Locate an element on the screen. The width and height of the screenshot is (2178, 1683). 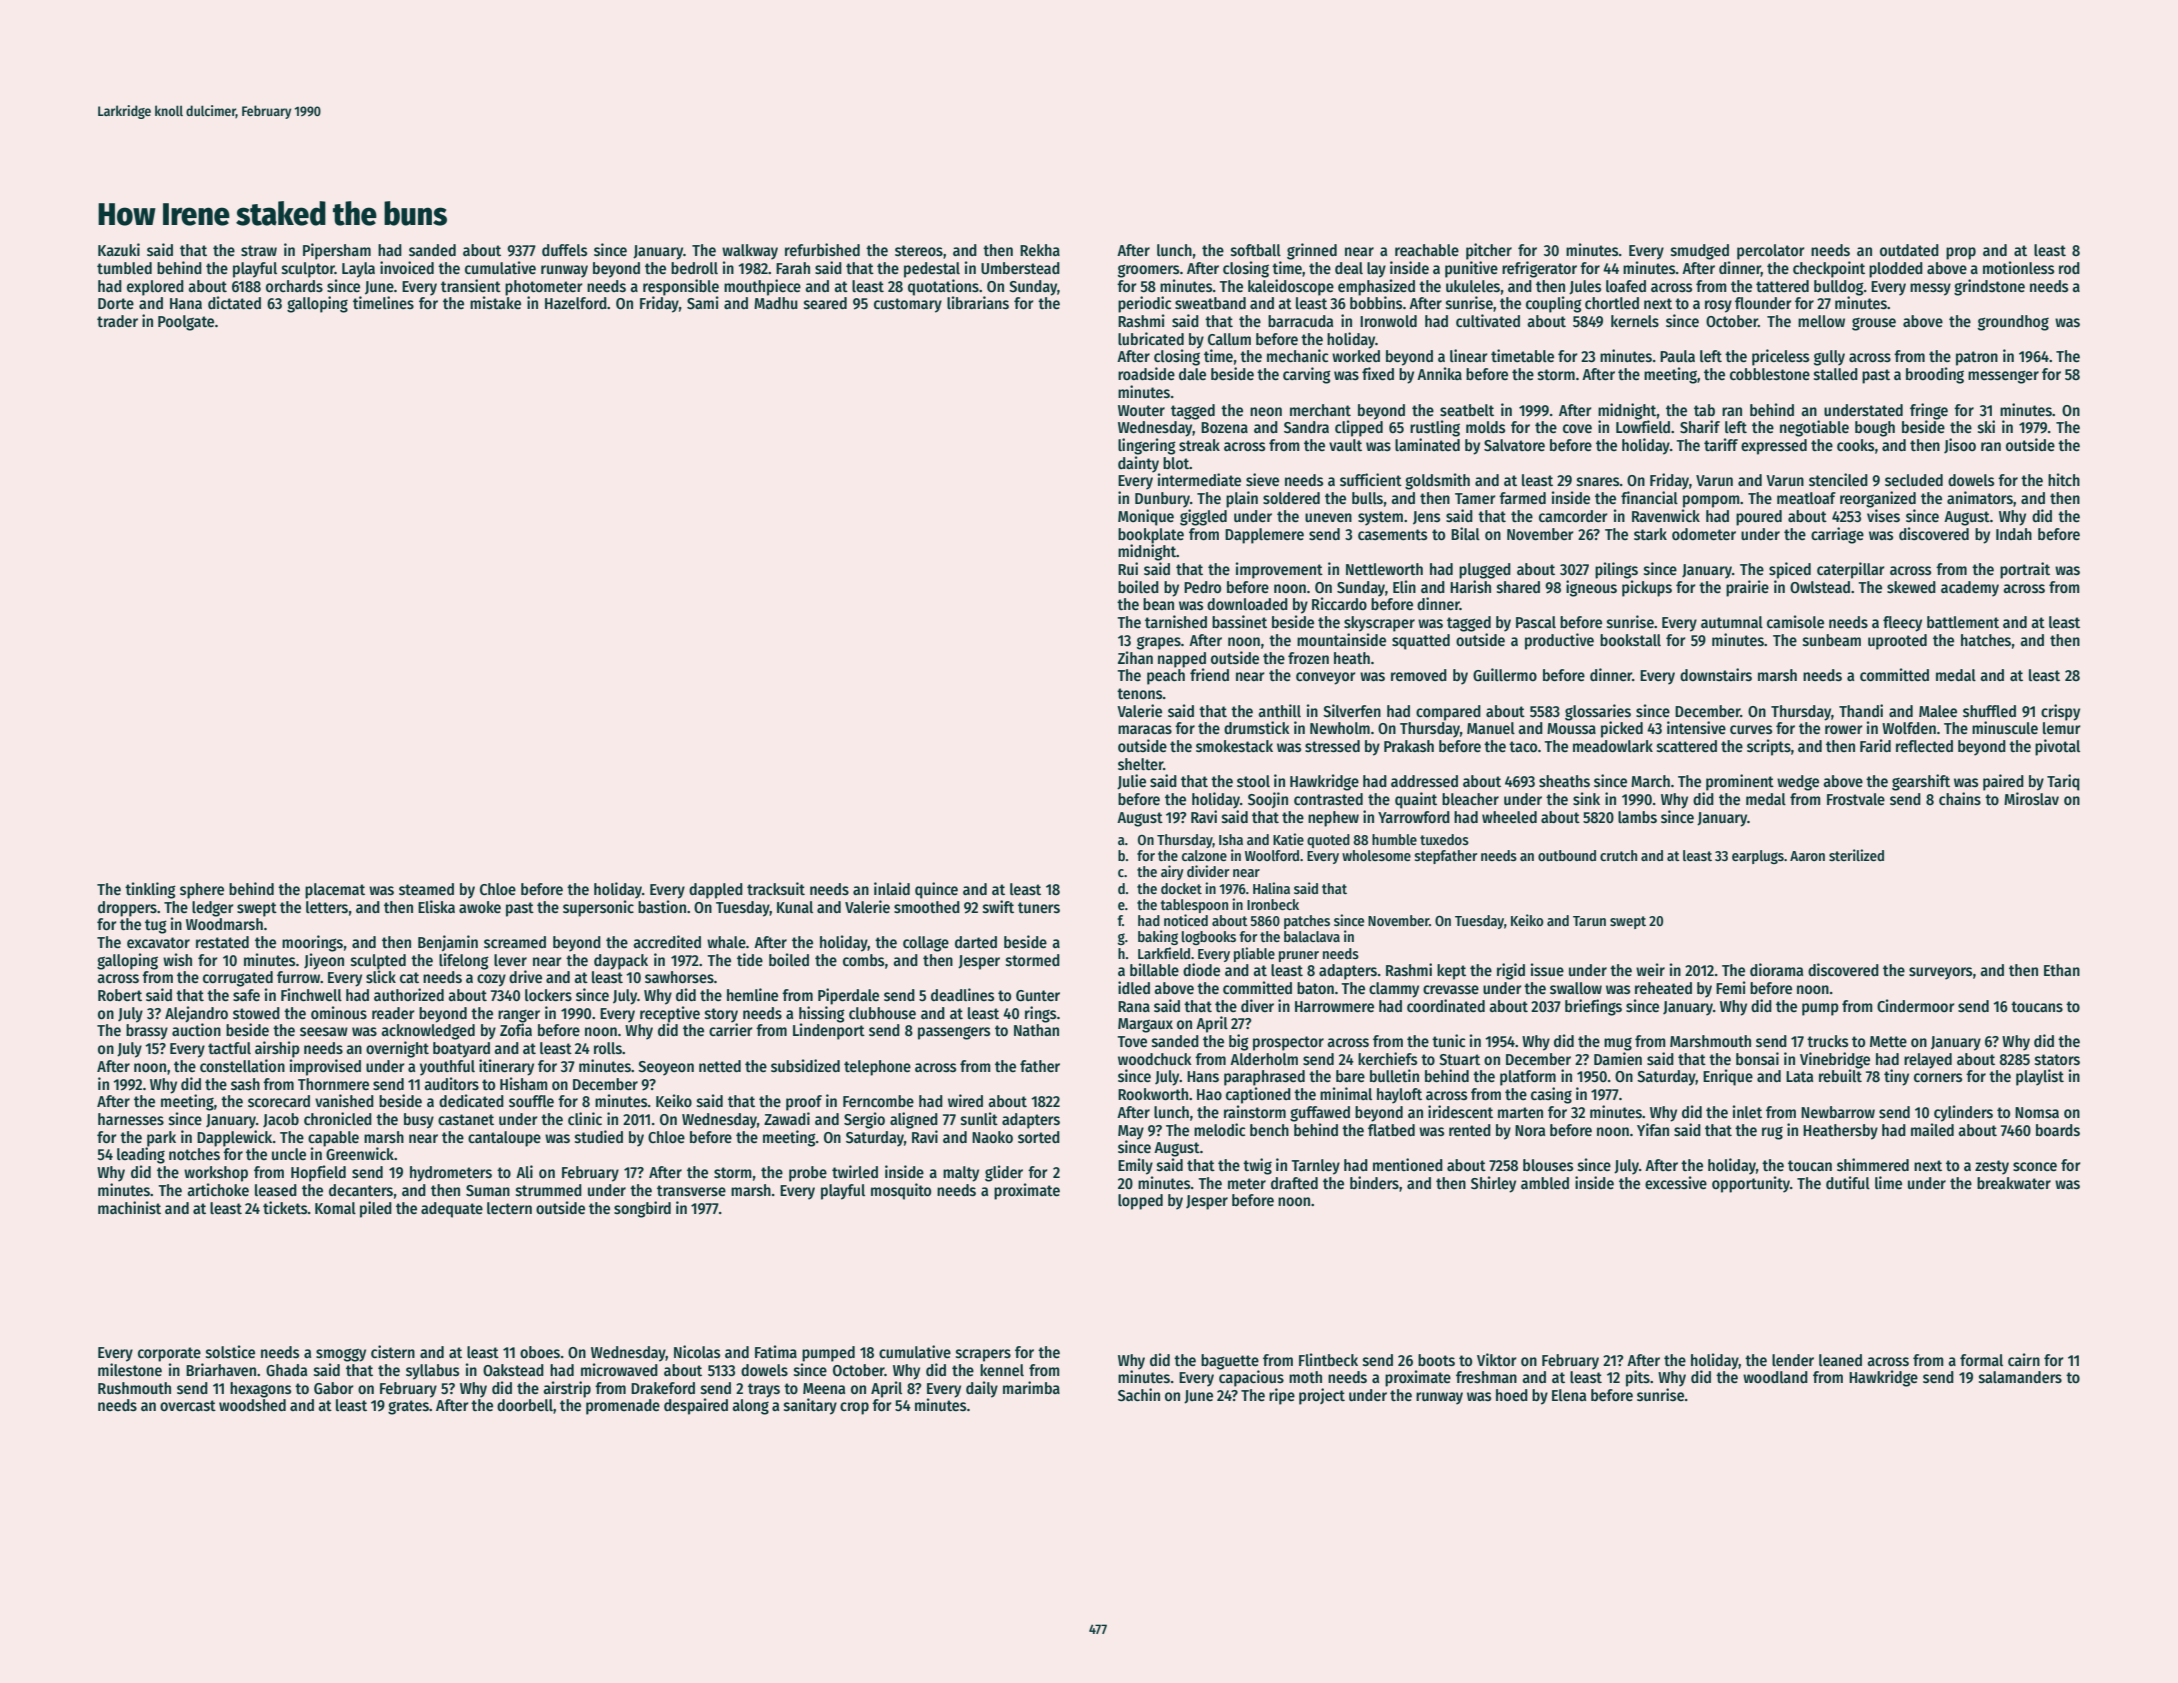
Monique is located at coordinates (1146, 517).
